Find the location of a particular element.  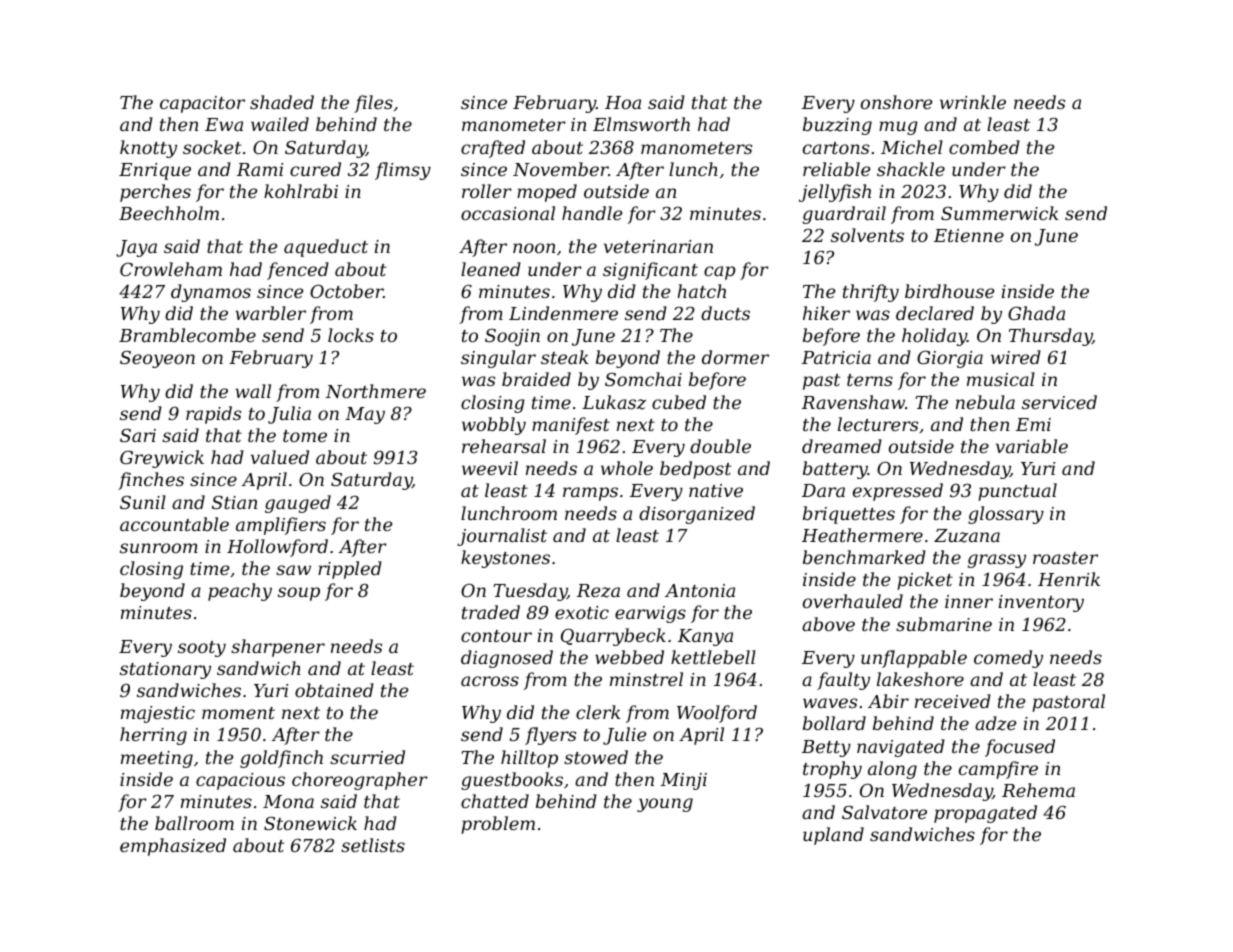

Ravenshaw is located at coordinates (853, 402).
